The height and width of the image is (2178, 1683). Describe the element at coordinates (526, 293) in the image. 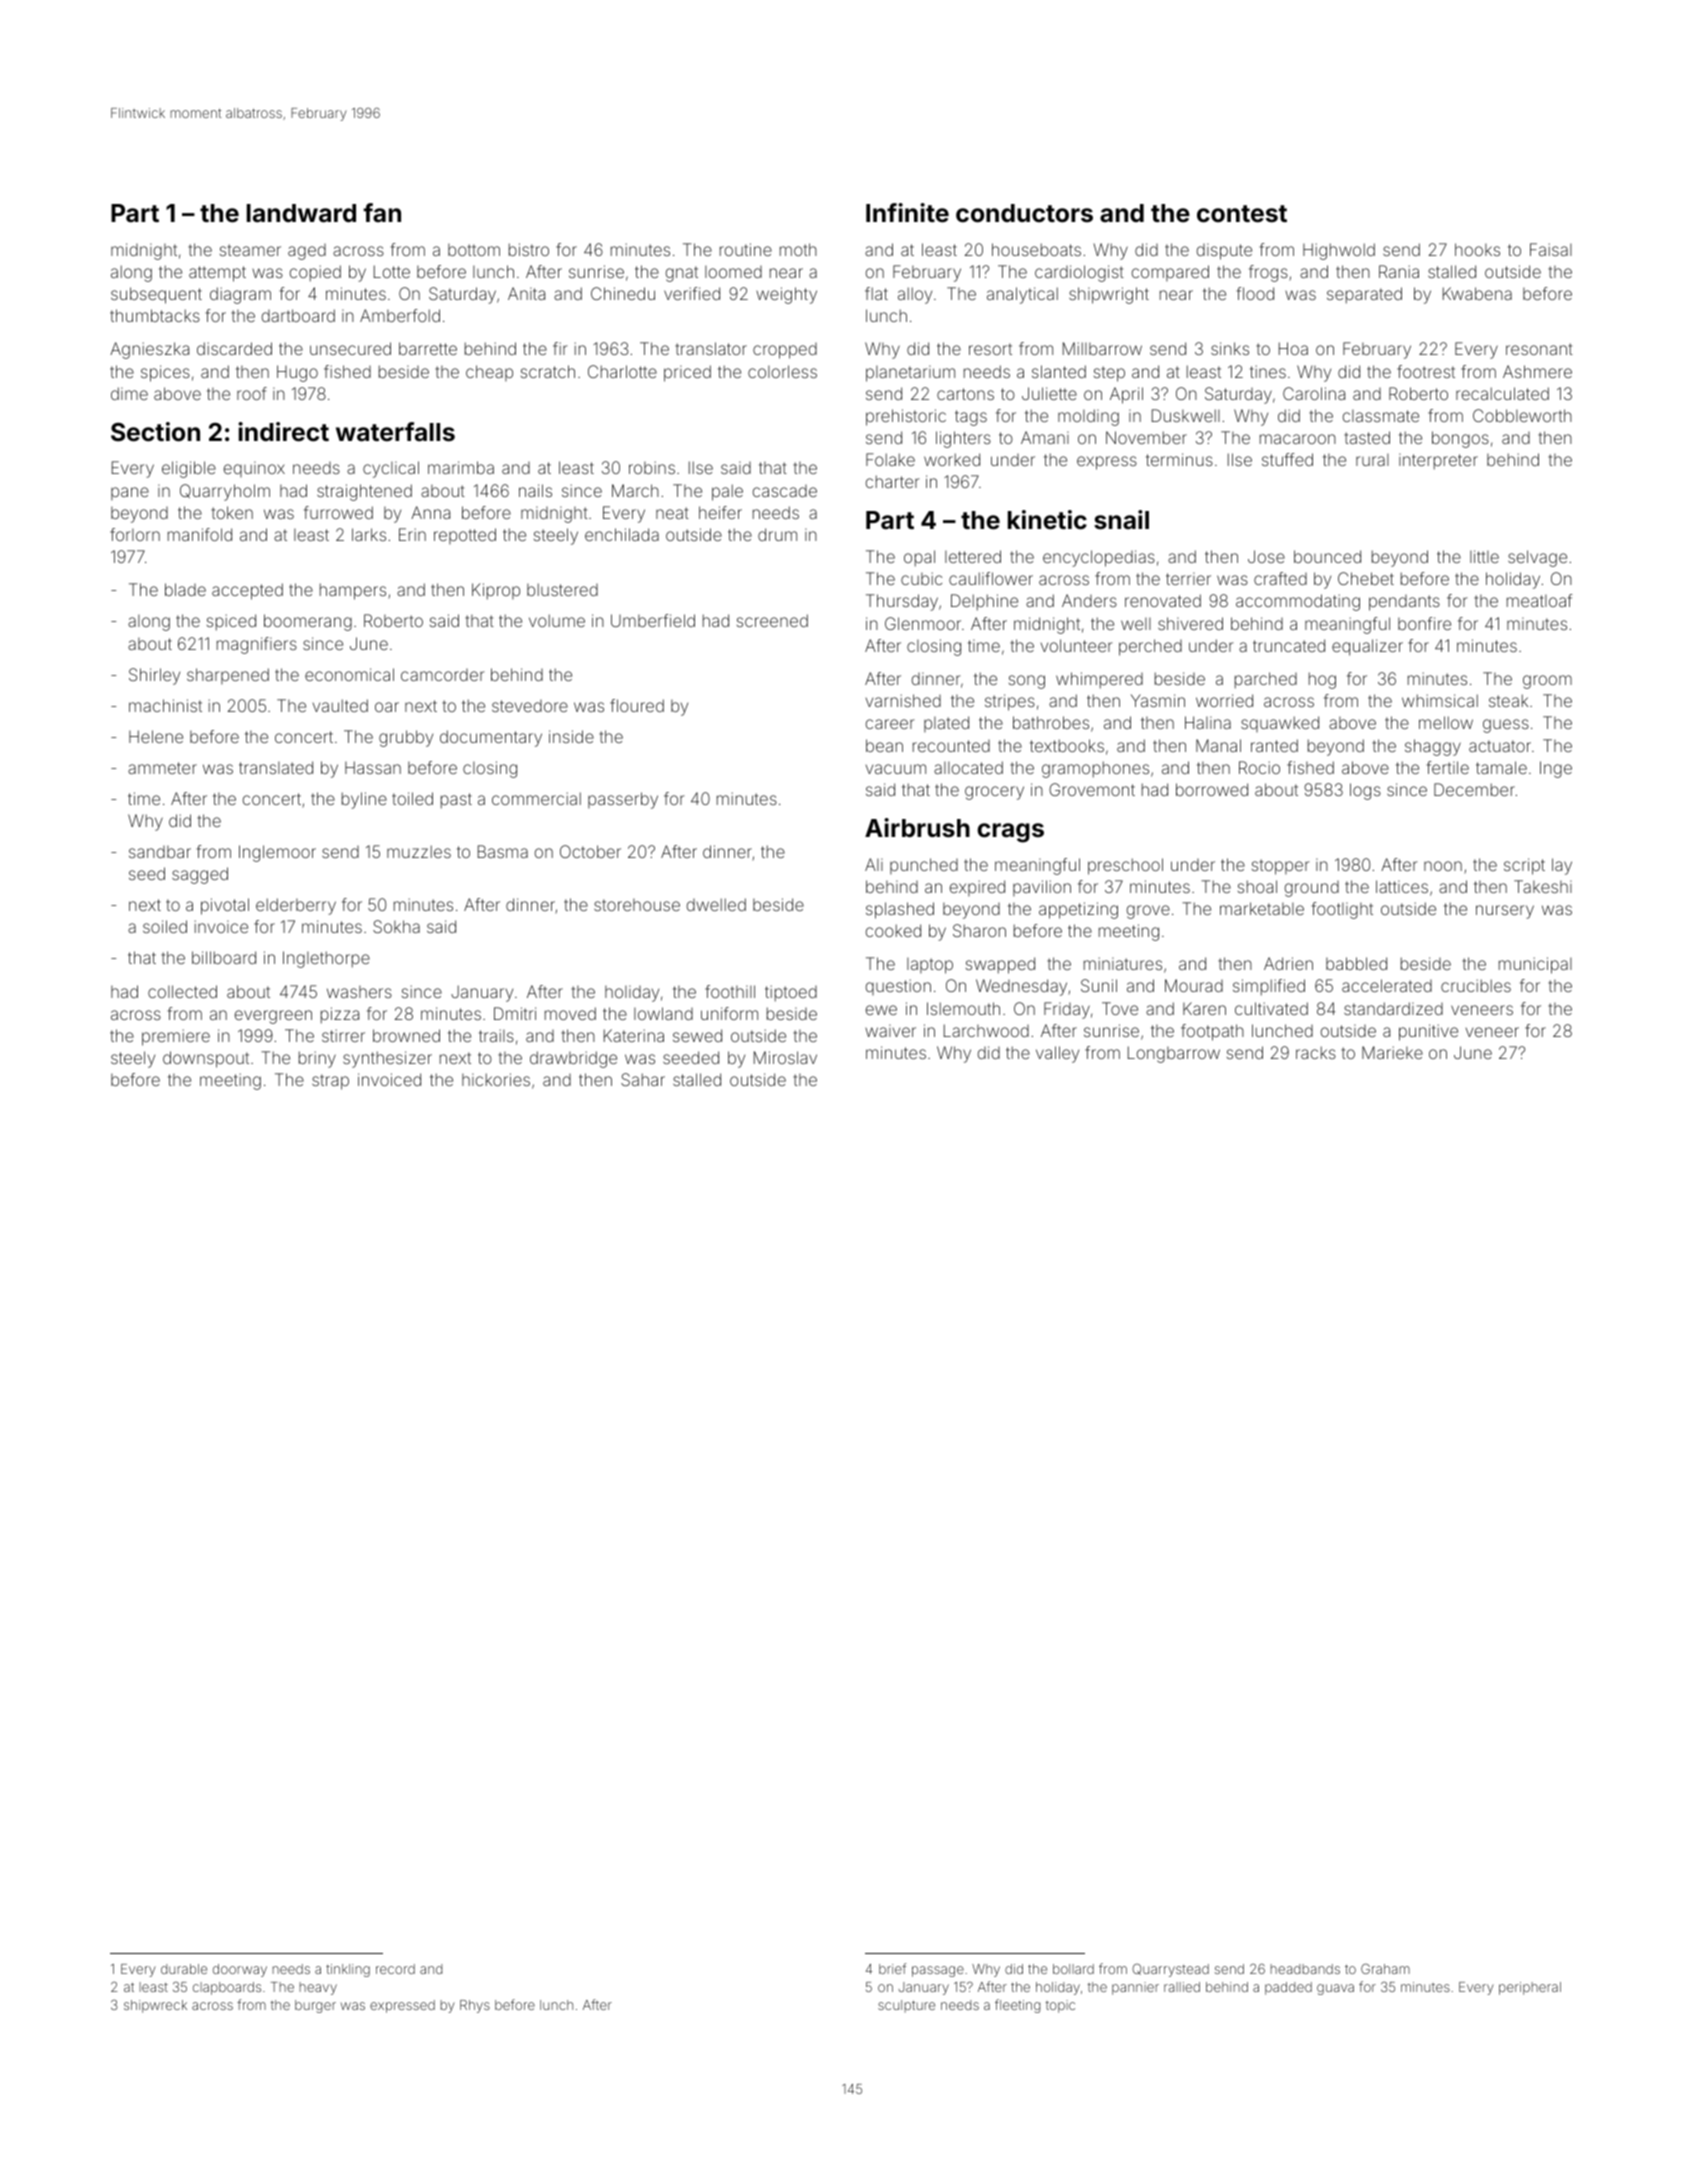

I see `Anita` at that location.
